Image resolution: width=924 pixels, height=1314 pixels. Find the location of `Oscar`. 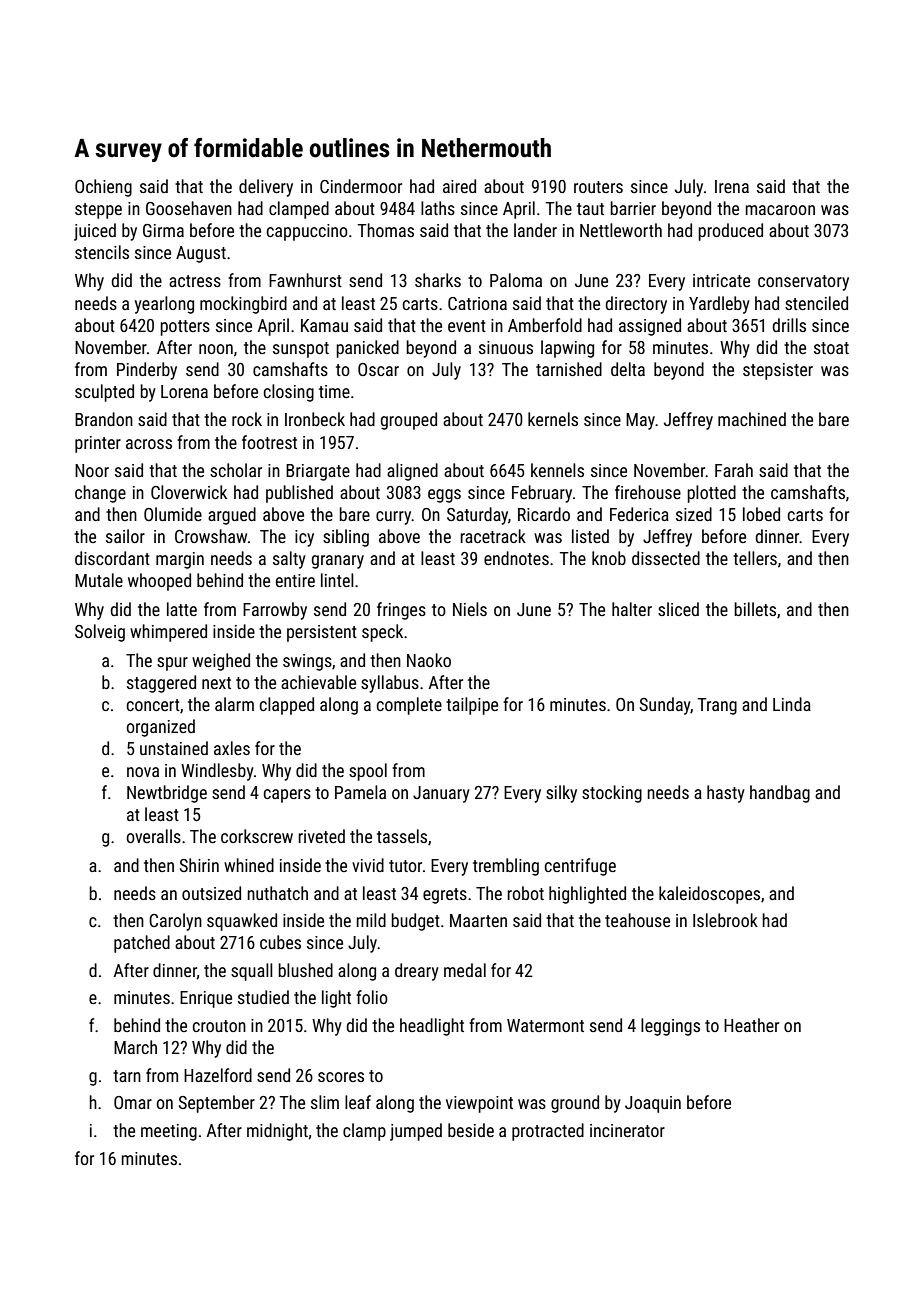

Oscar is located at coordinates (378, 369).
